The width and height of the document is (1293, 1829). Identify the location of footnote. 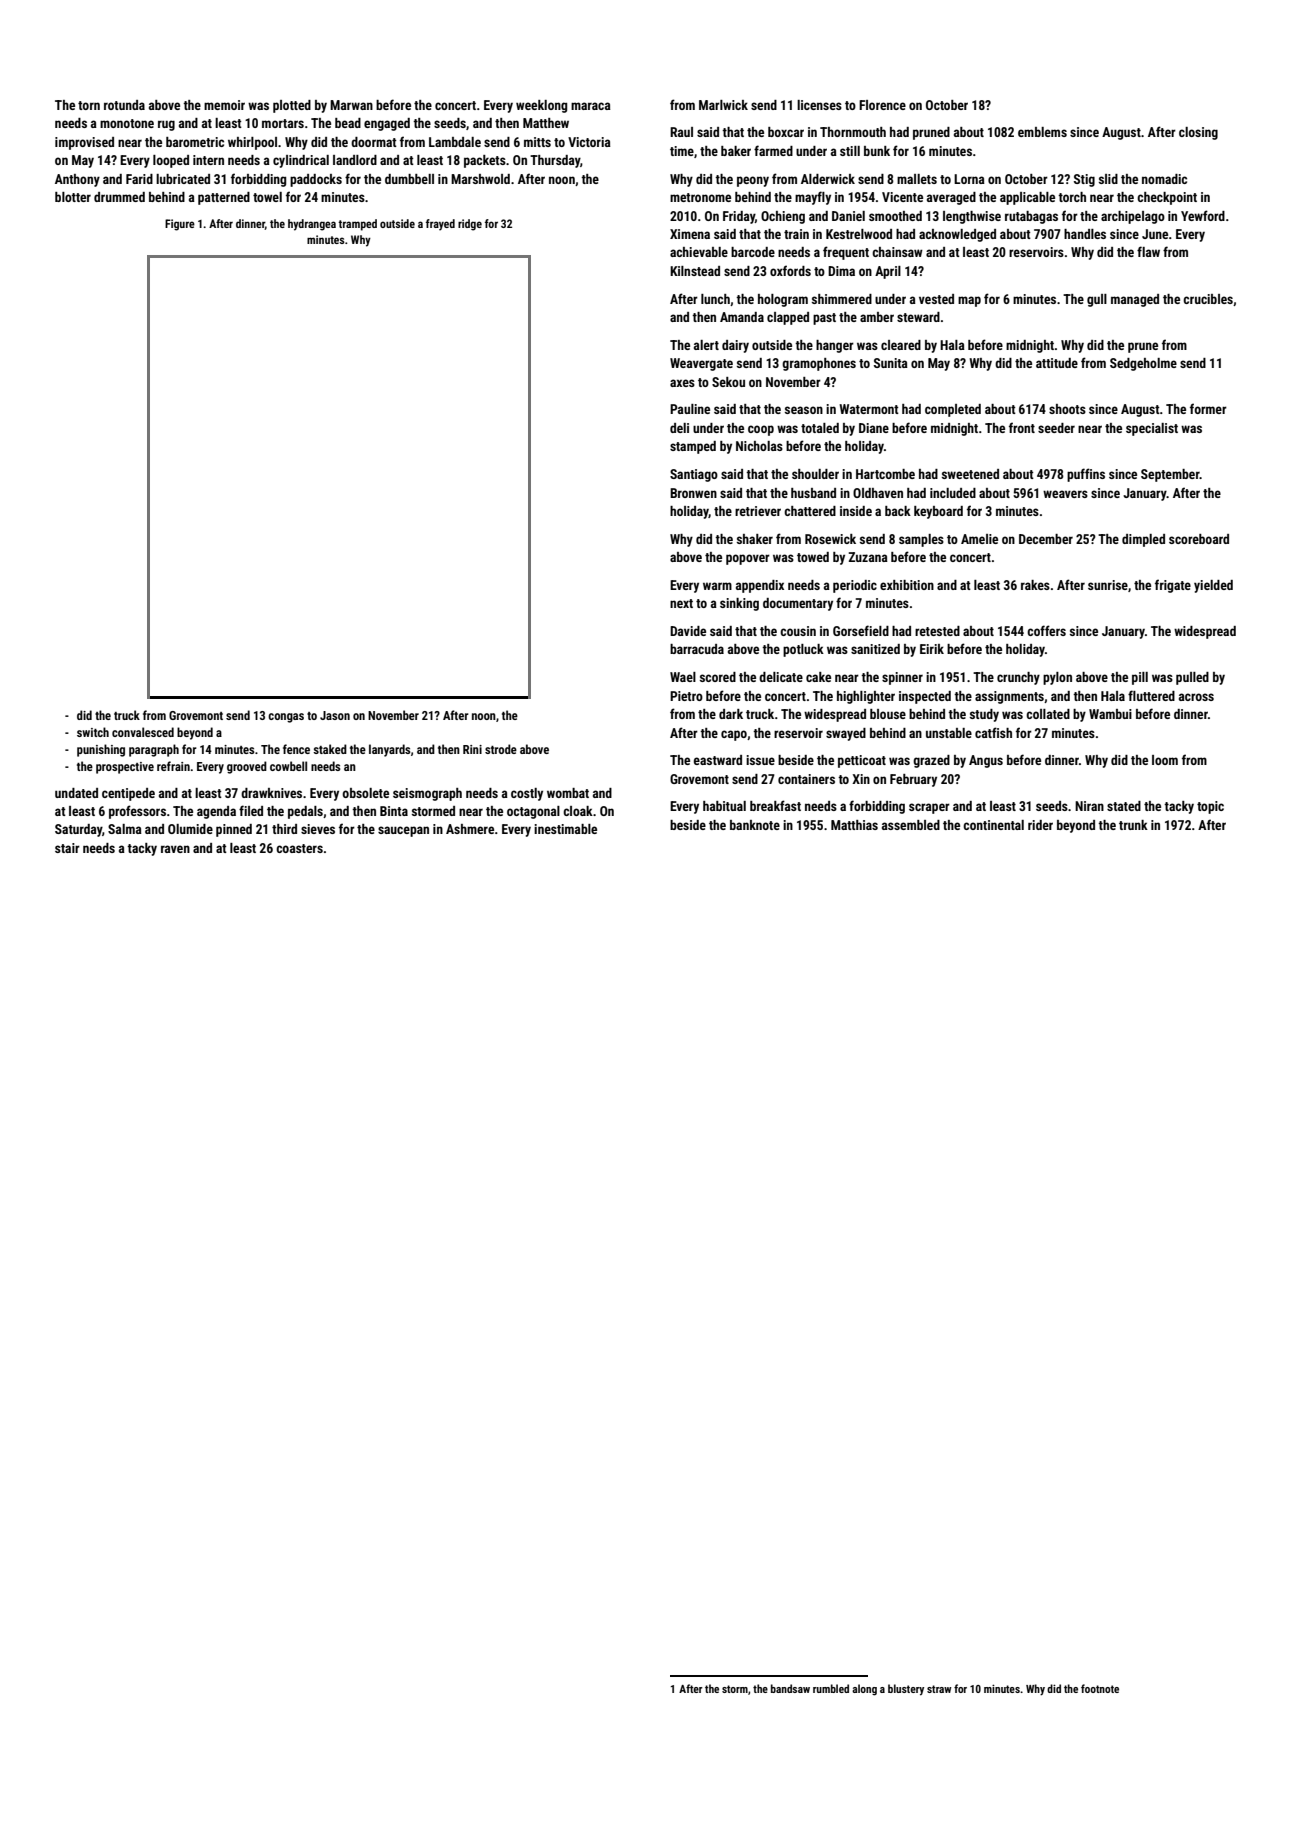
(1100, 1688).
